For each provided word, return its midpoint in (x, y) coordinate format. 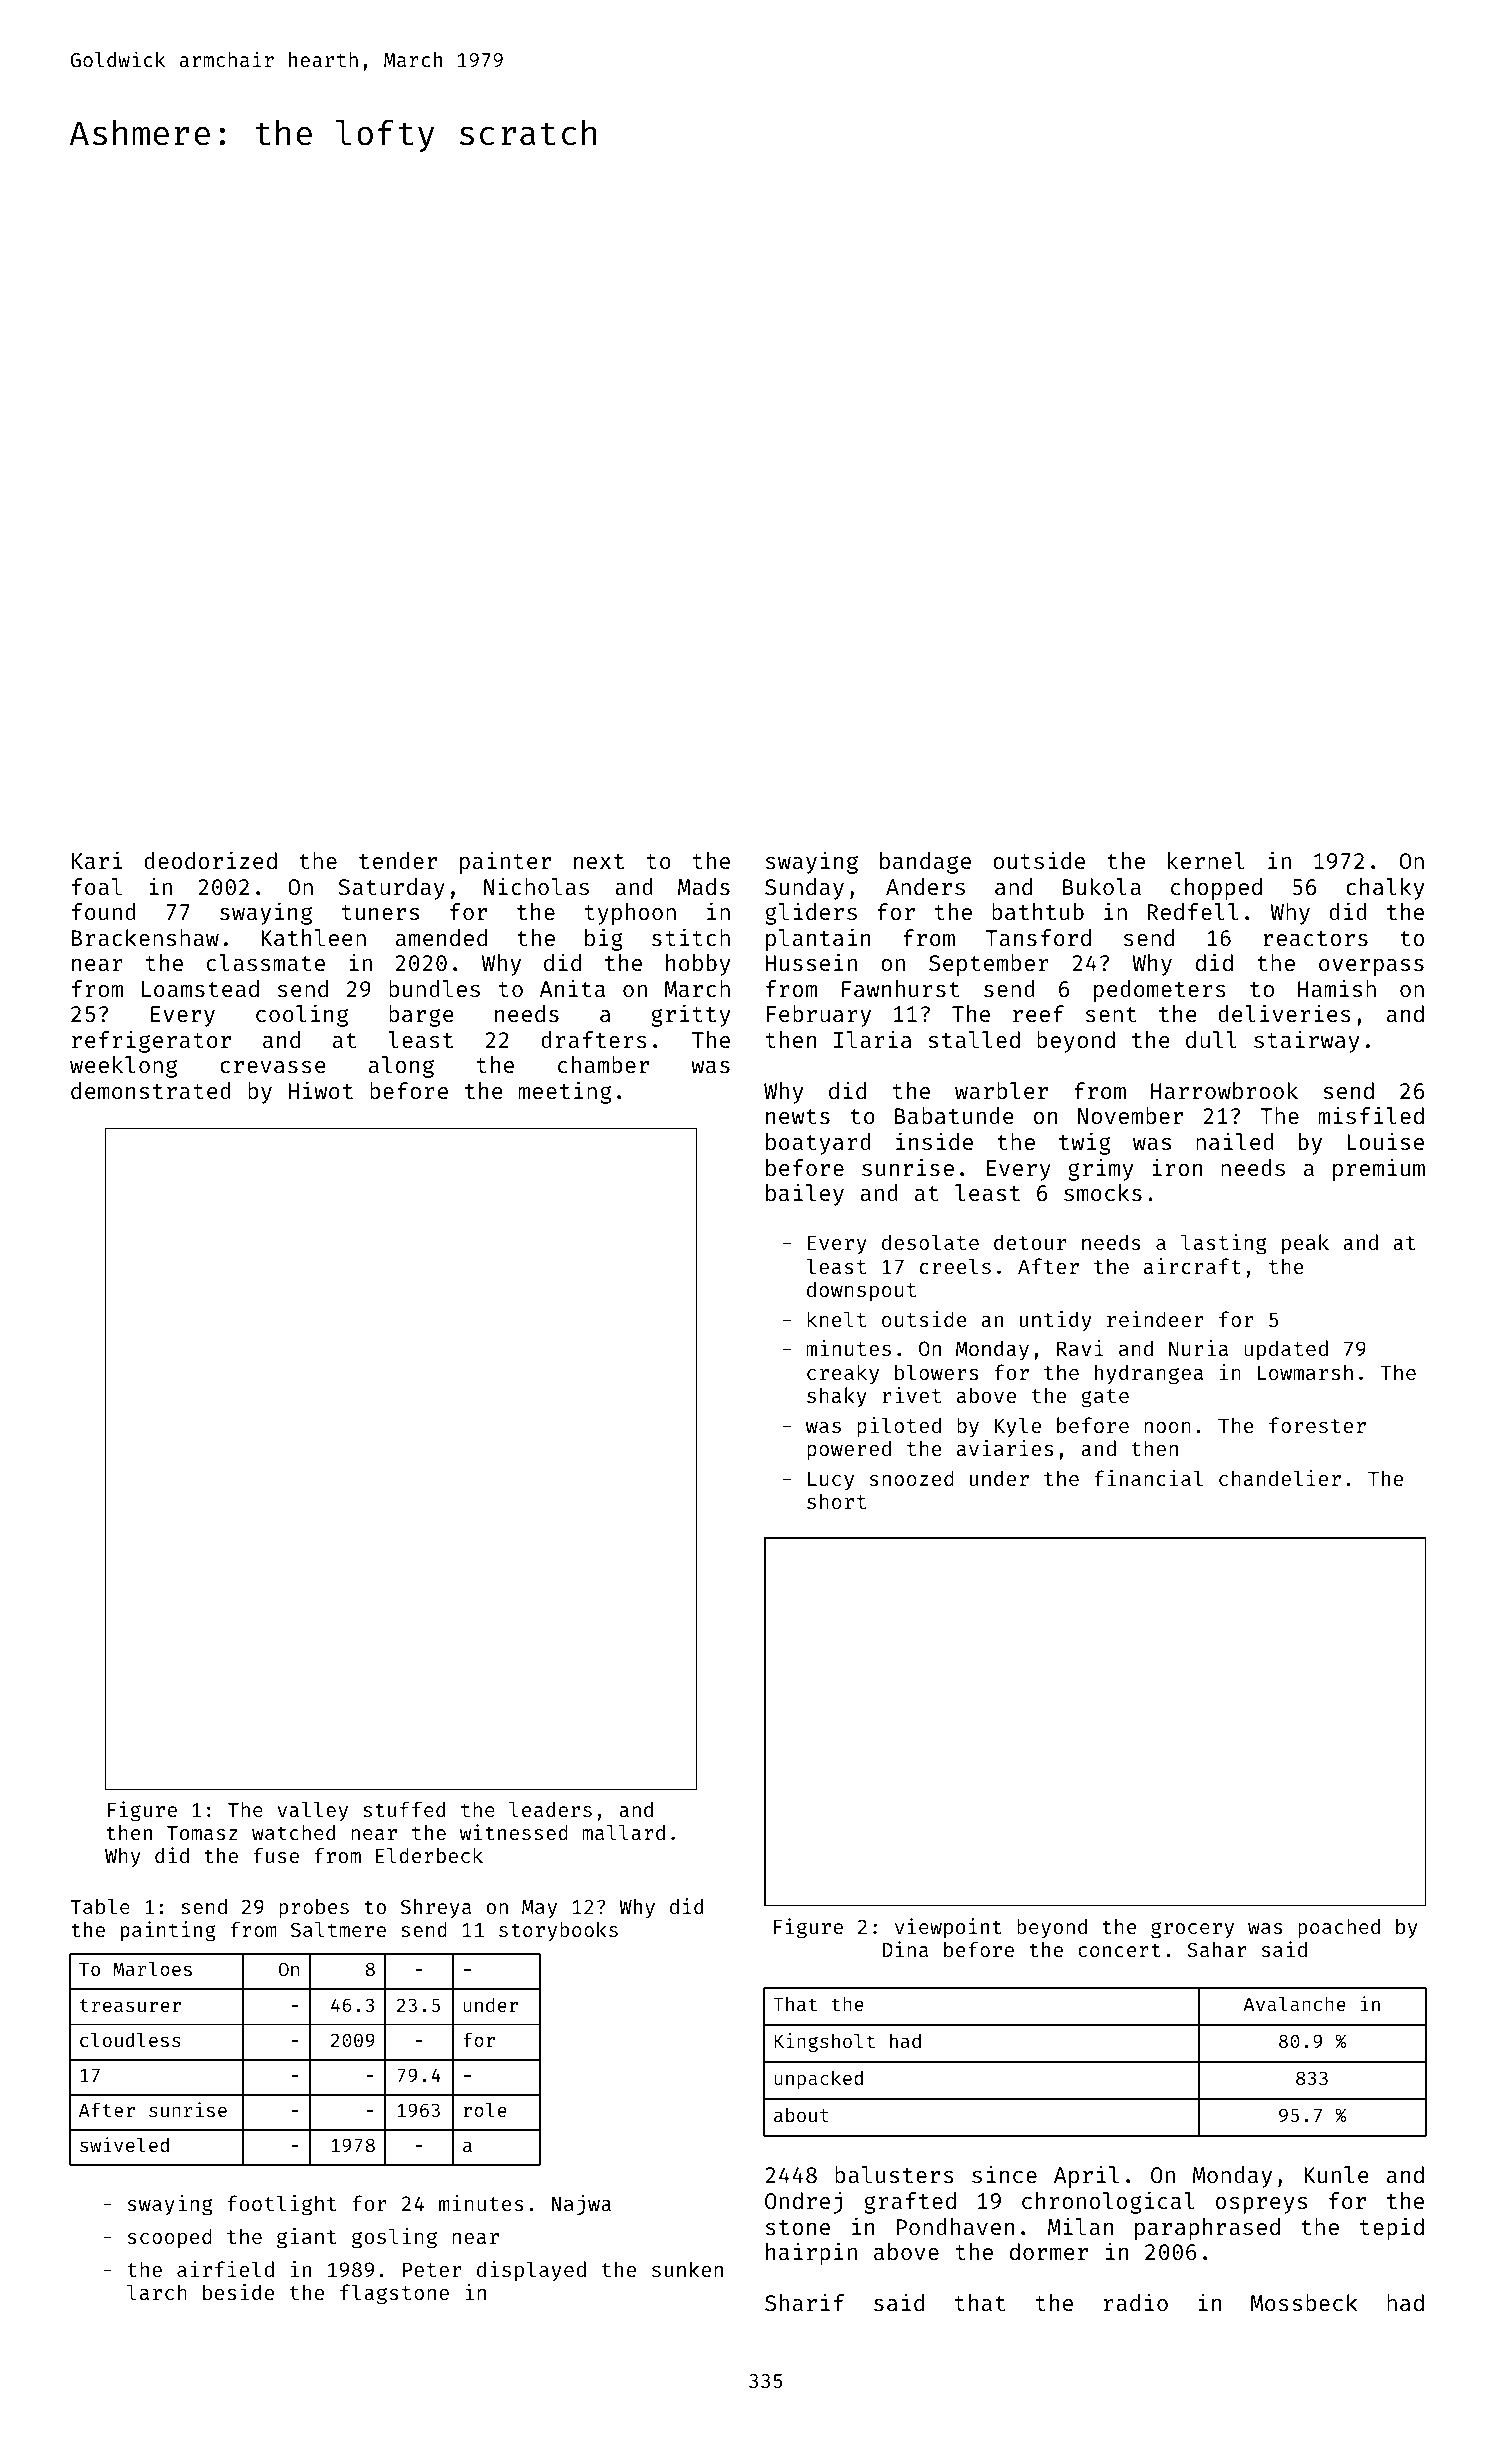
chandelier (1280, 1478)
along (401, 1067)
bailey (805, 1194)
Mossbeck (1304, 2302)
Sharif (804, 2302)
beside (238, 2292)
